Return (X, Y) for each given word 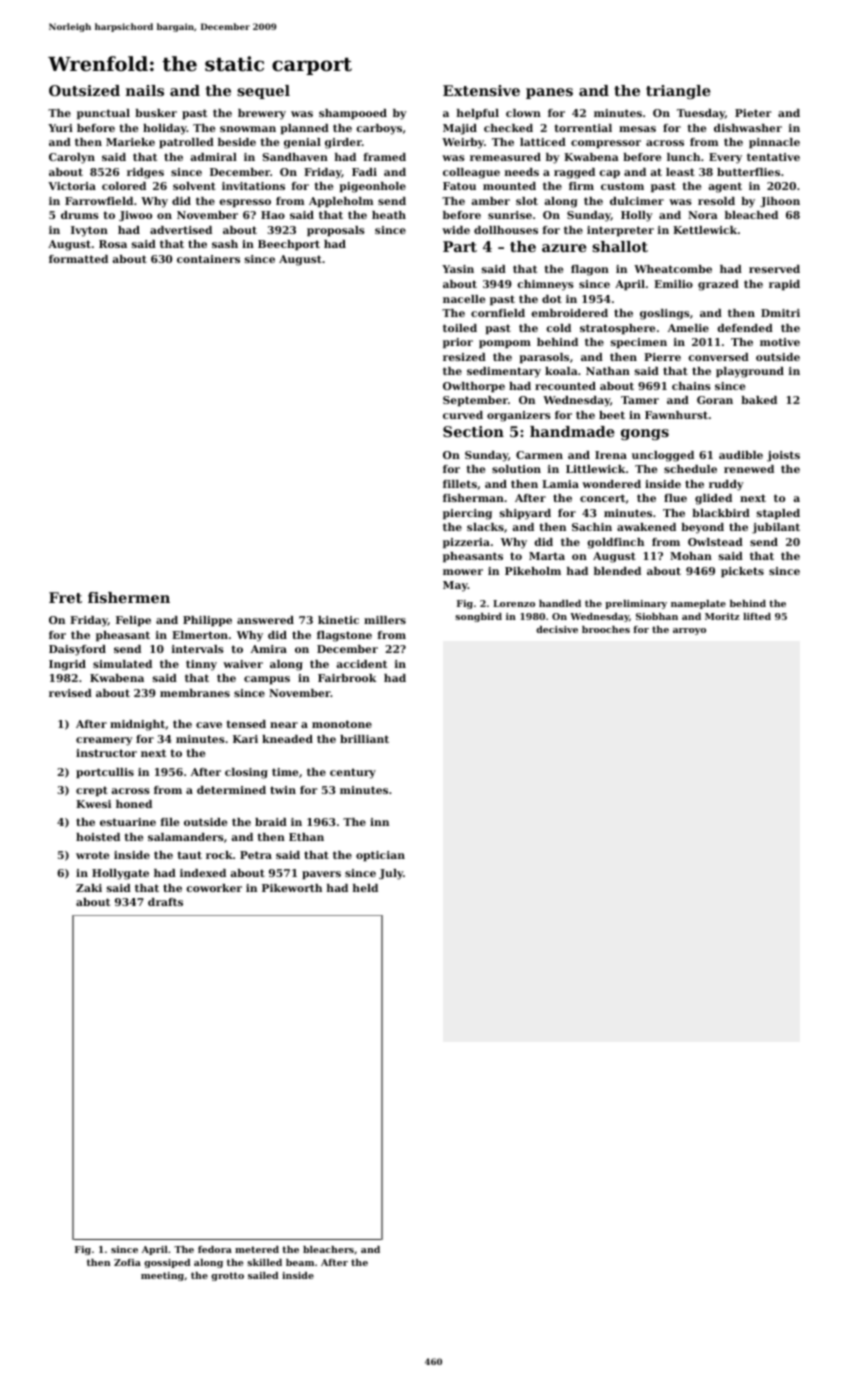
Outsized (84, 90)
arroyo (689, 631)
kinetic (338, 620)
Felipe (133, 621)
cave (209, 725)
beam (300, 1262)
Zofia (127, 1262)
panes (549, 93)
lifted (757, 616)
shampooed (353, 114)
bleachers (328, 1249)
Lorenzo (514, 603)
